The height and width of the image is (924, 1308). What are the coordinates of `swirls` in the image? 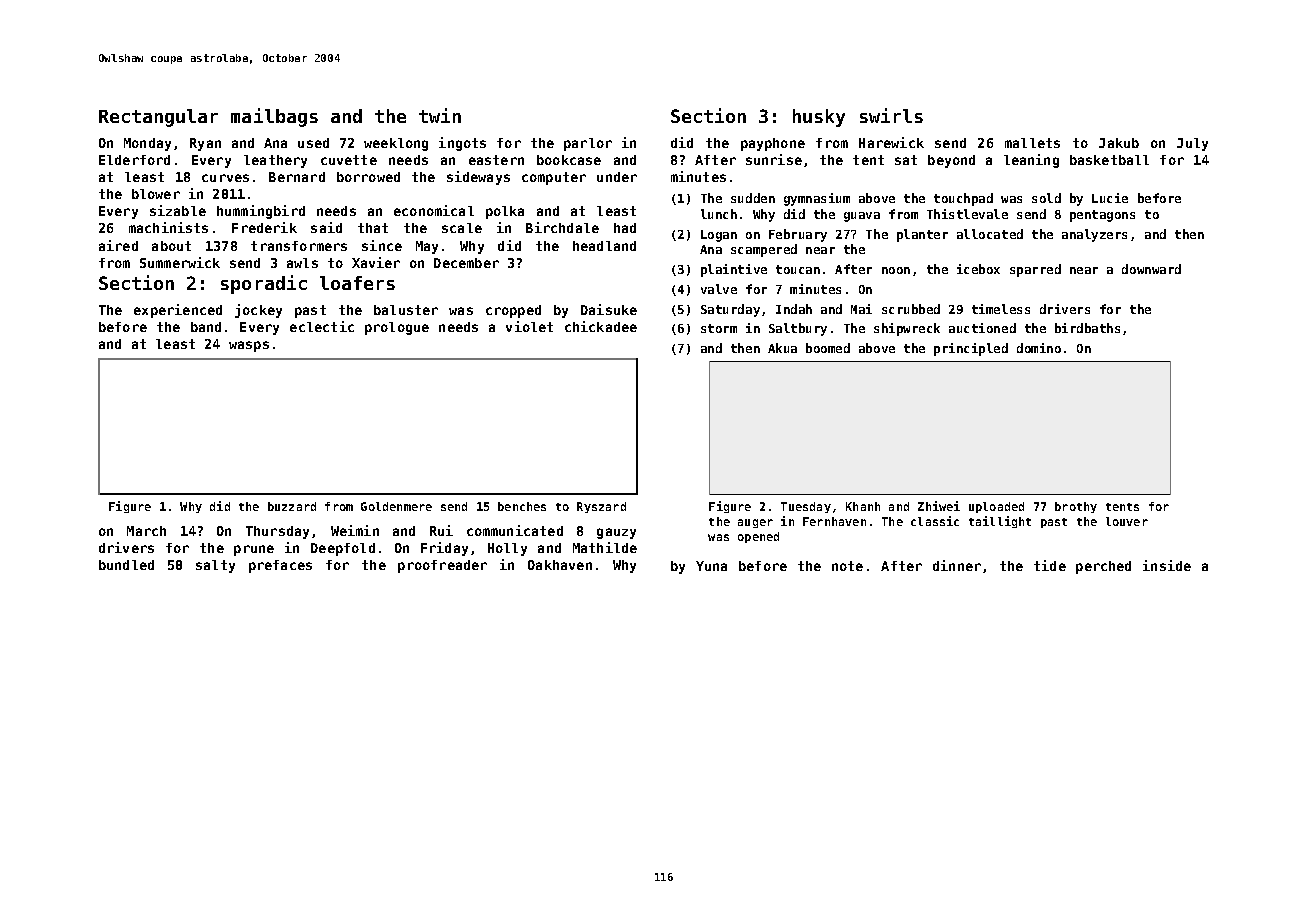 It's located at (891, 115).
